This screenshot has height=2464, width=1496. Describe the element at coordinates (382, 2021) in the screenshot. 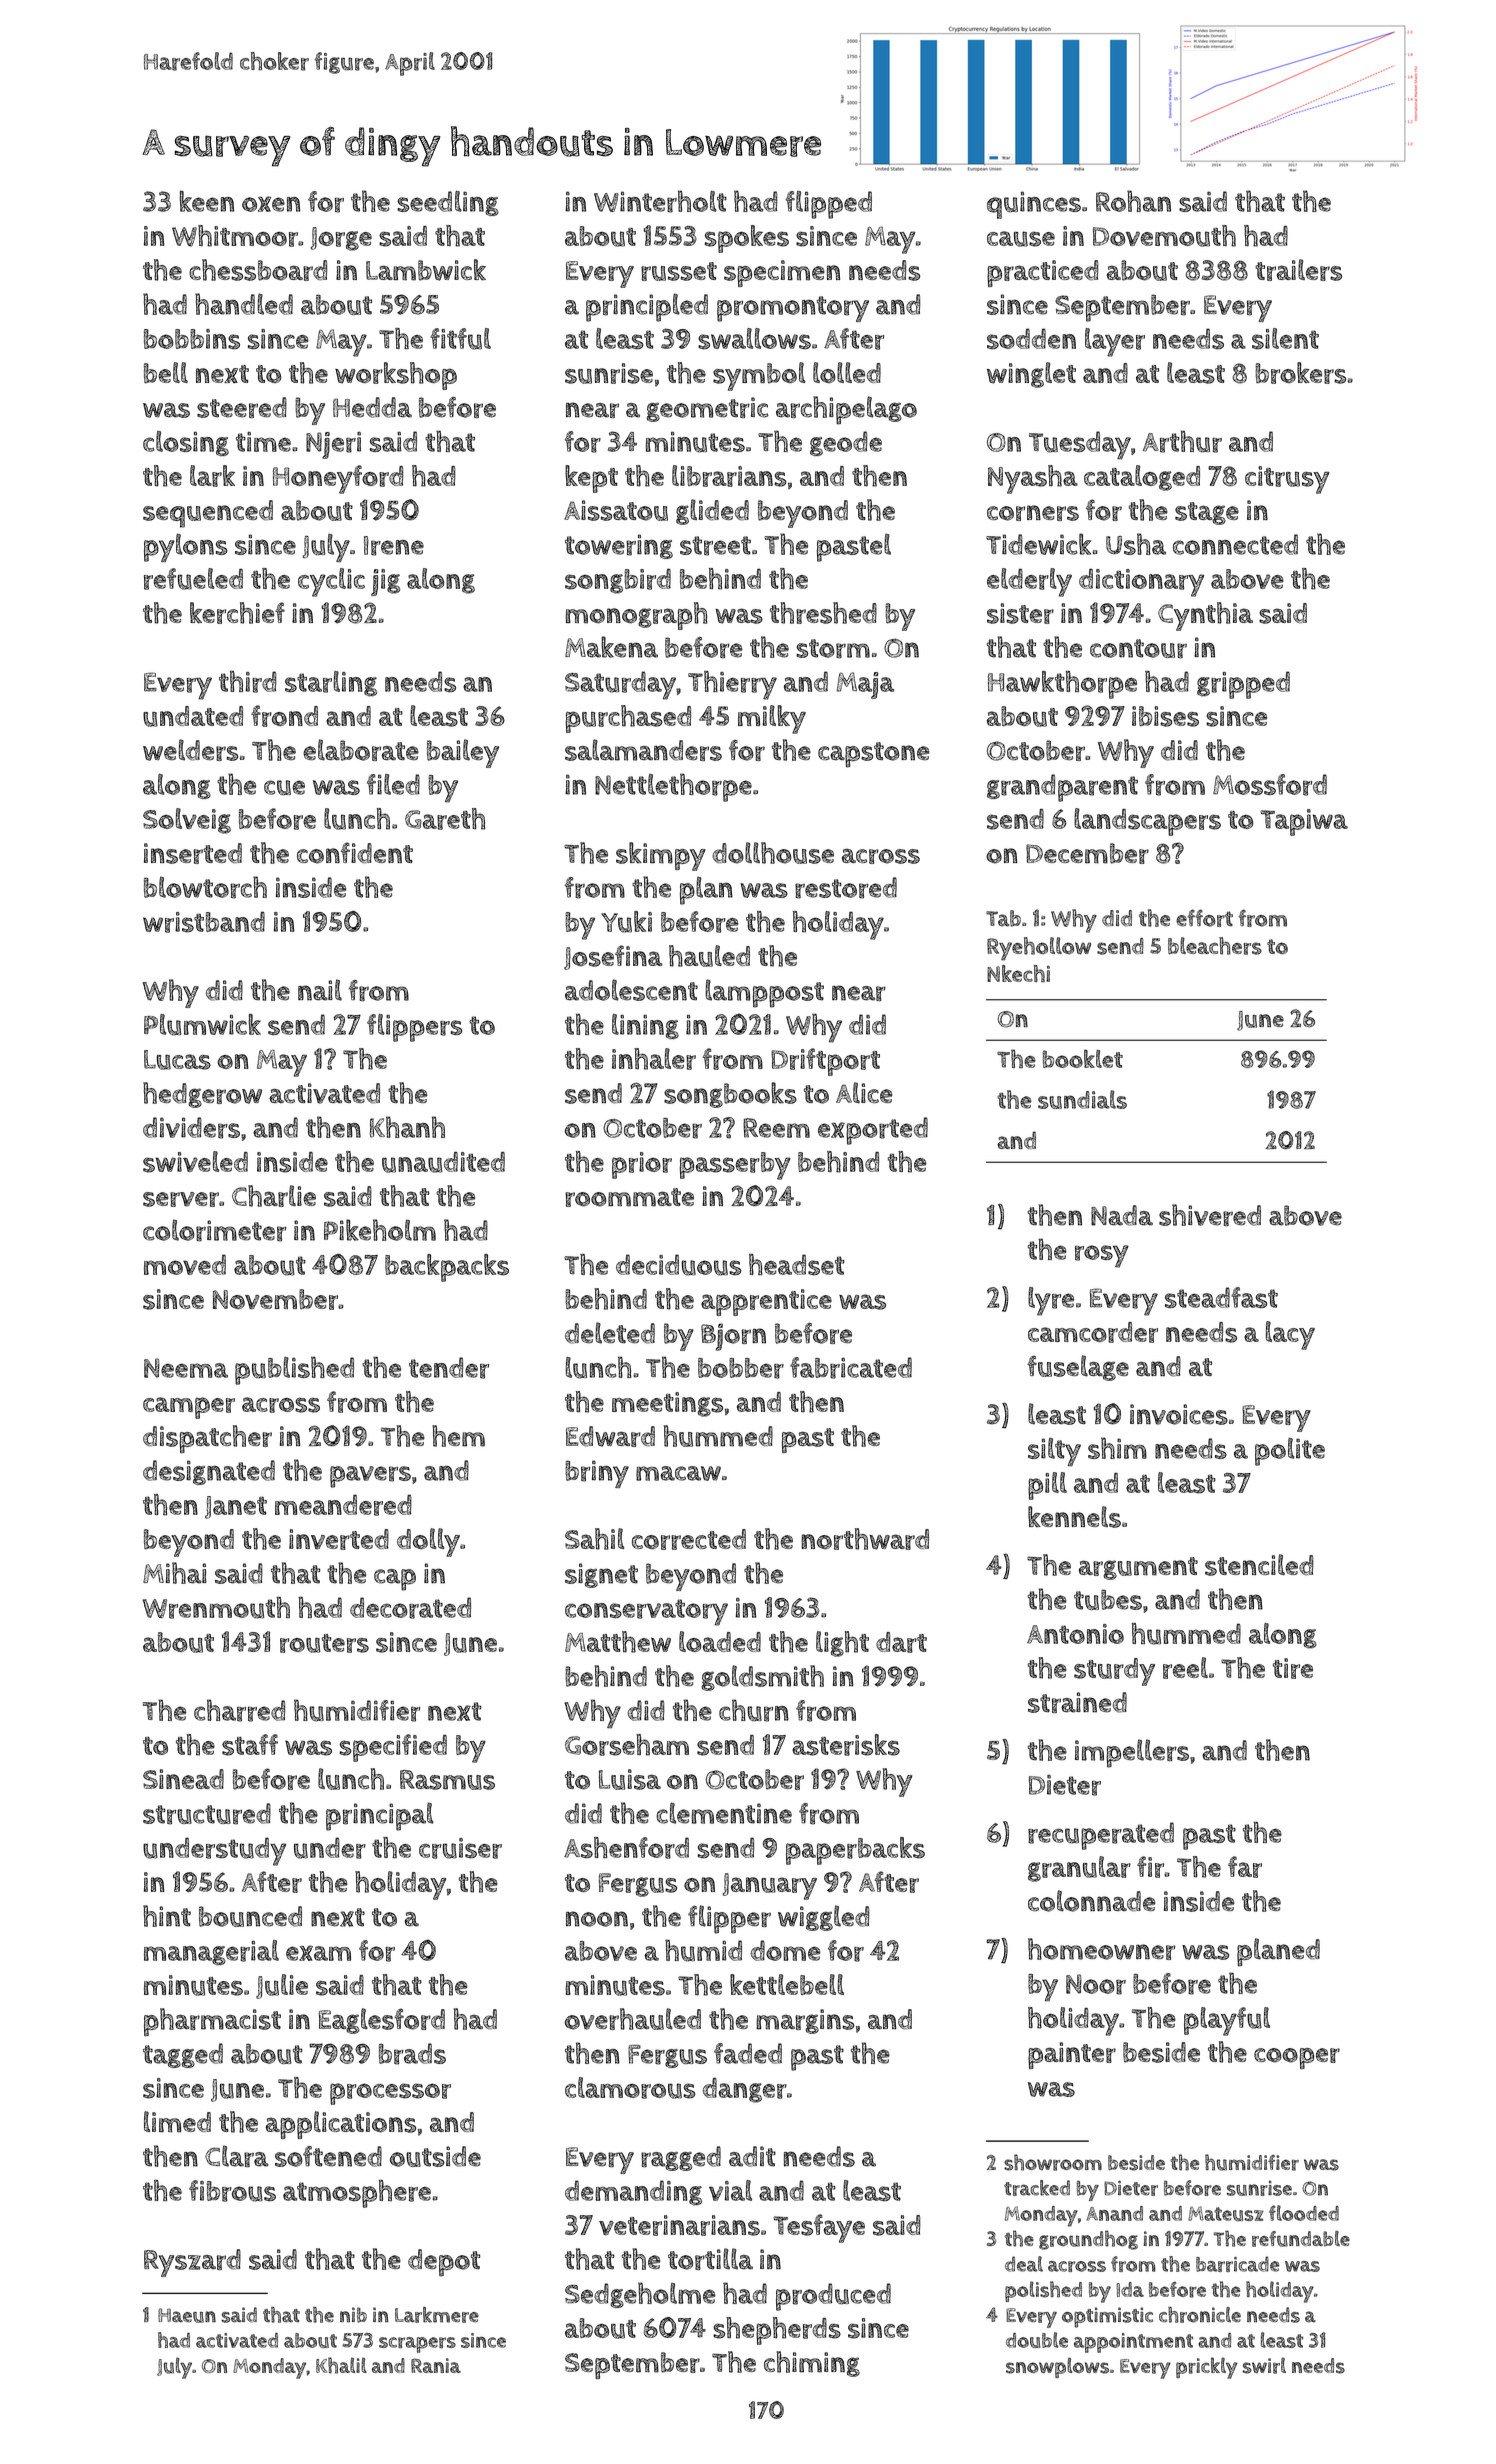

I see `Eaglesford` at that location.
